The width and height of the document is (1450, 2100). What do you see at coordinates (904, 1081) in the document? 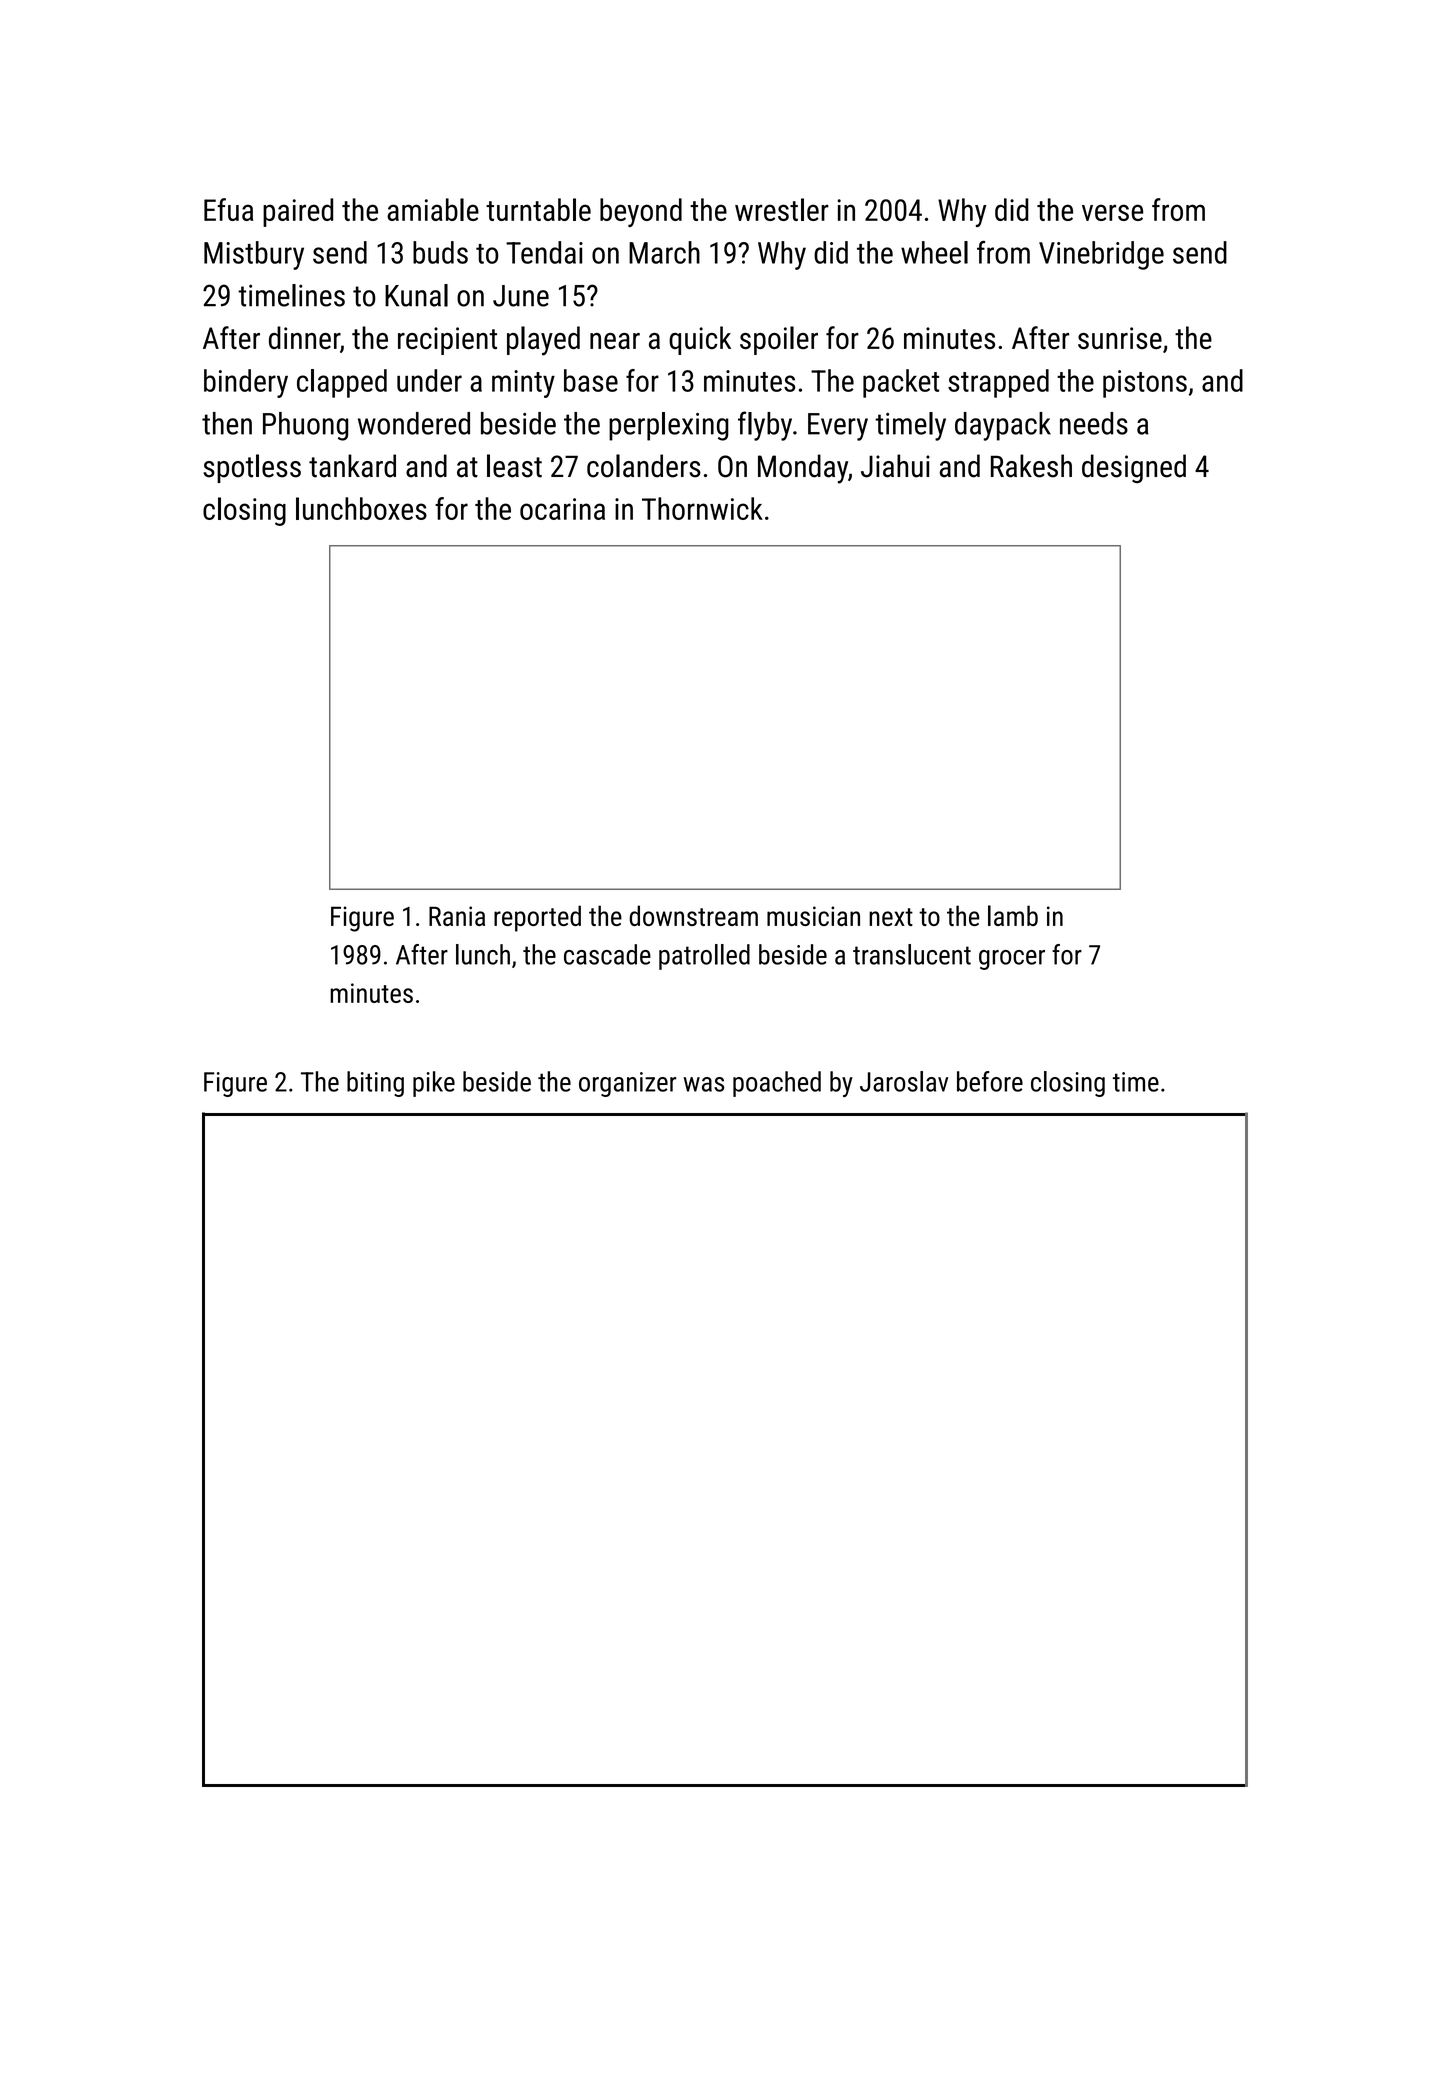
I see `Jaroslav` at bounding box center [904, 1081].
